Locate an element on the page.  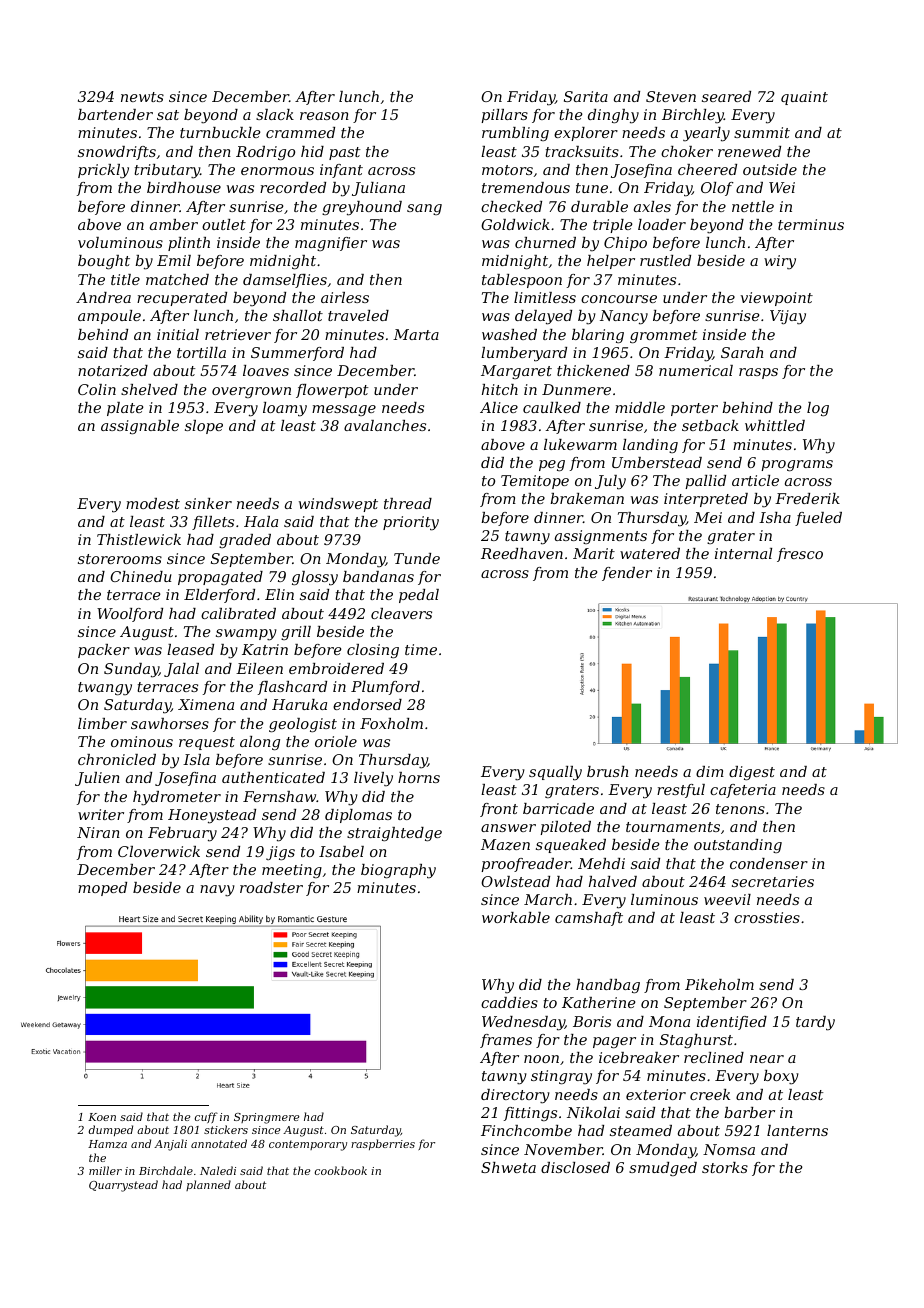
tortilla is located at coordinates (201, 352).
